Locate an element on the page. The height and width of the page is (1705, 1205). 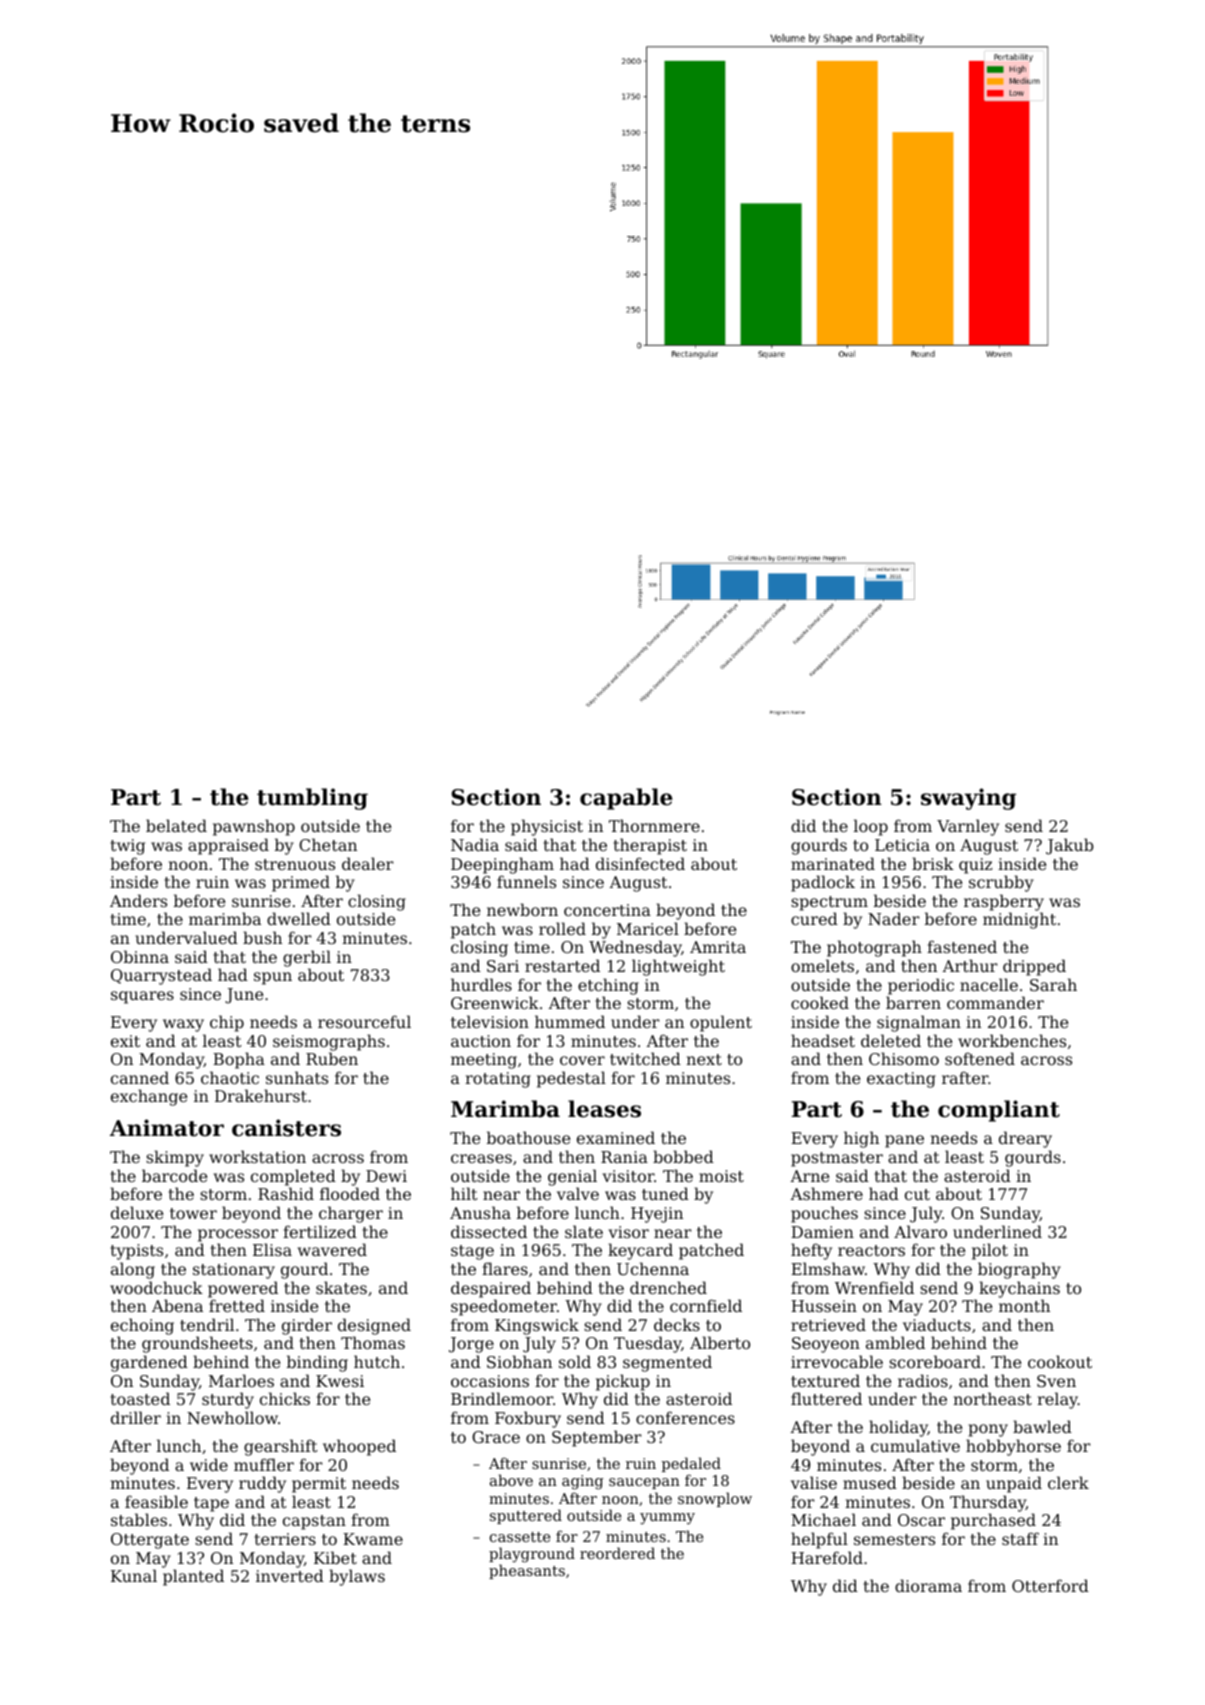
cornfield is located at coordinates (706, 1305).
